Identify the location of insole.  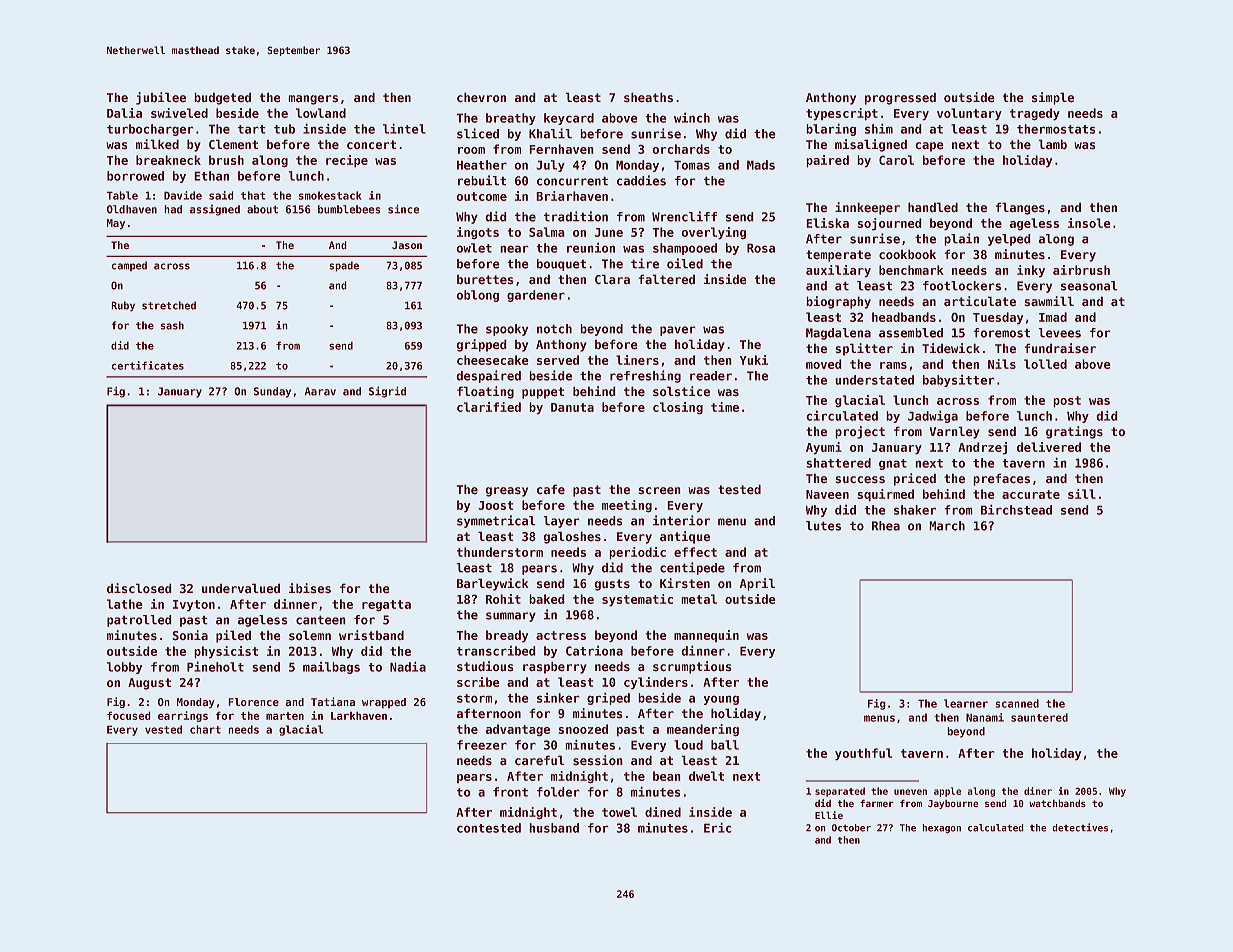
(1089, 223).
